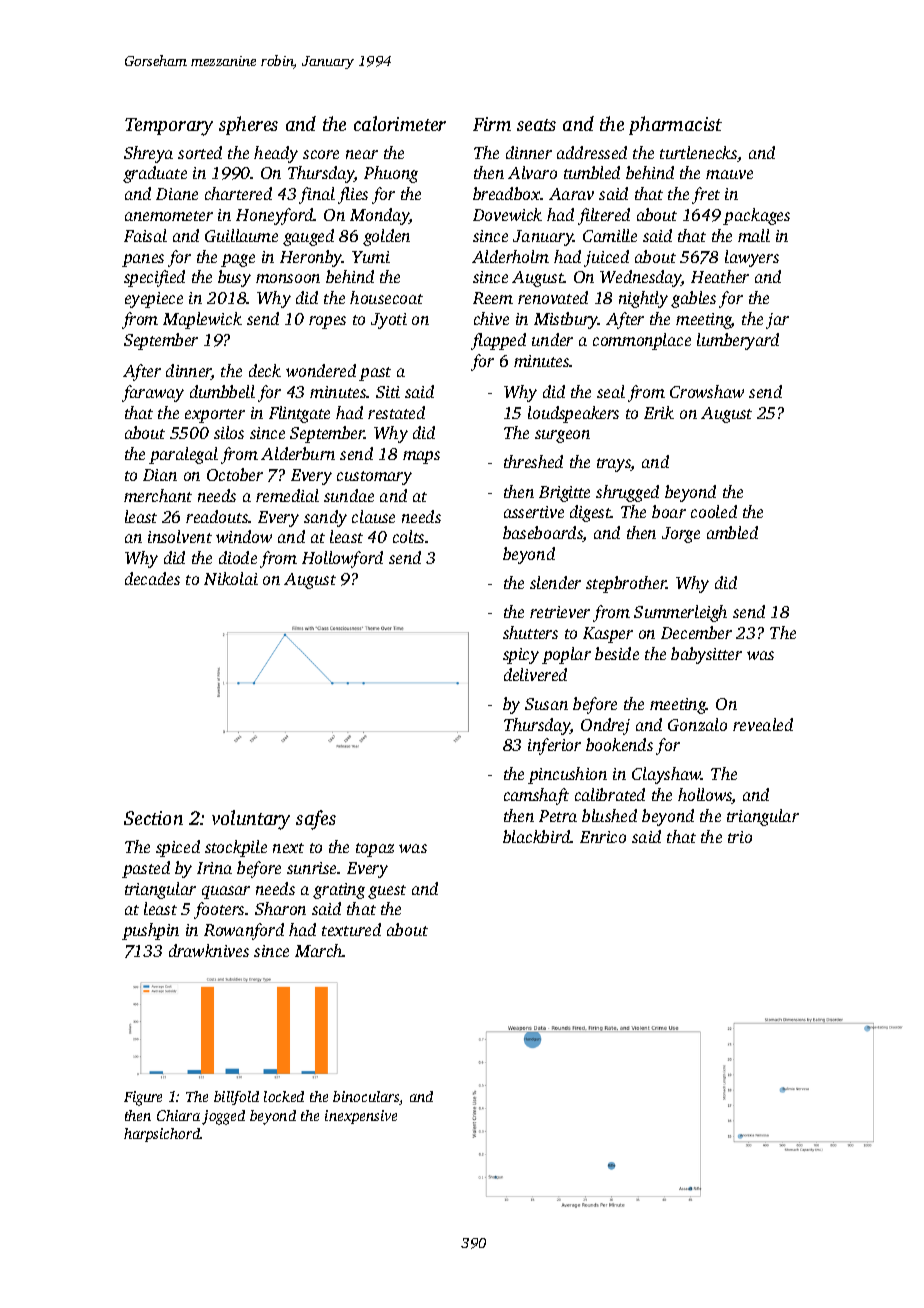  What do you see at coordinates (169, 127) in the page?
I see `Temporary` at bounding box center [169, 127].
